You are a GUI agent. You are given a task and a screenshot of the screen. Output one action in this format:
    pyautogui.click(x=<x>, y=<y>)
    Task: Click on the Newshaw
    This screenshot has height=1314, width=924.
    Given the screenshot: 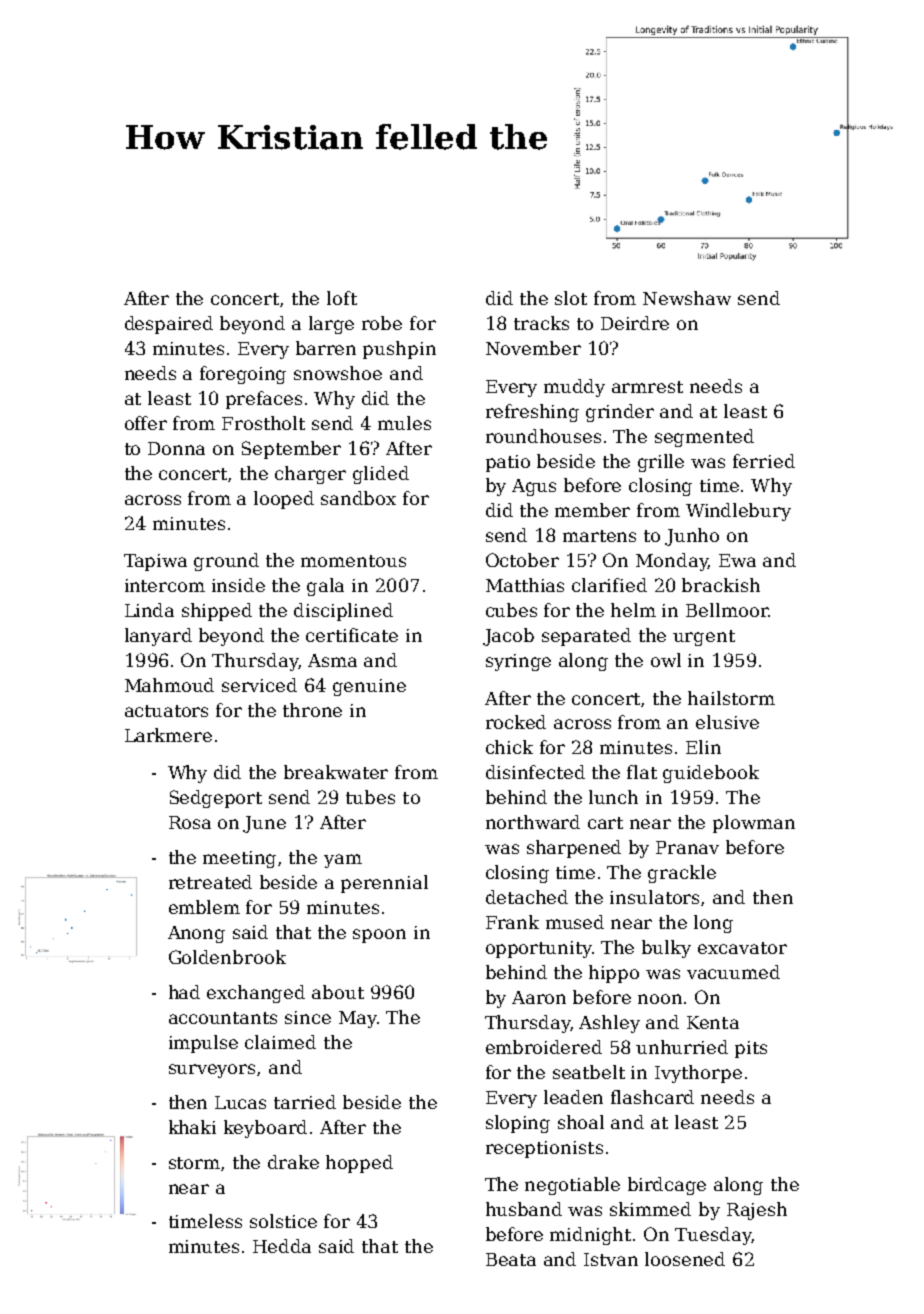 What is the action you would take?
    pyautogui.click(x=687, y=298)
